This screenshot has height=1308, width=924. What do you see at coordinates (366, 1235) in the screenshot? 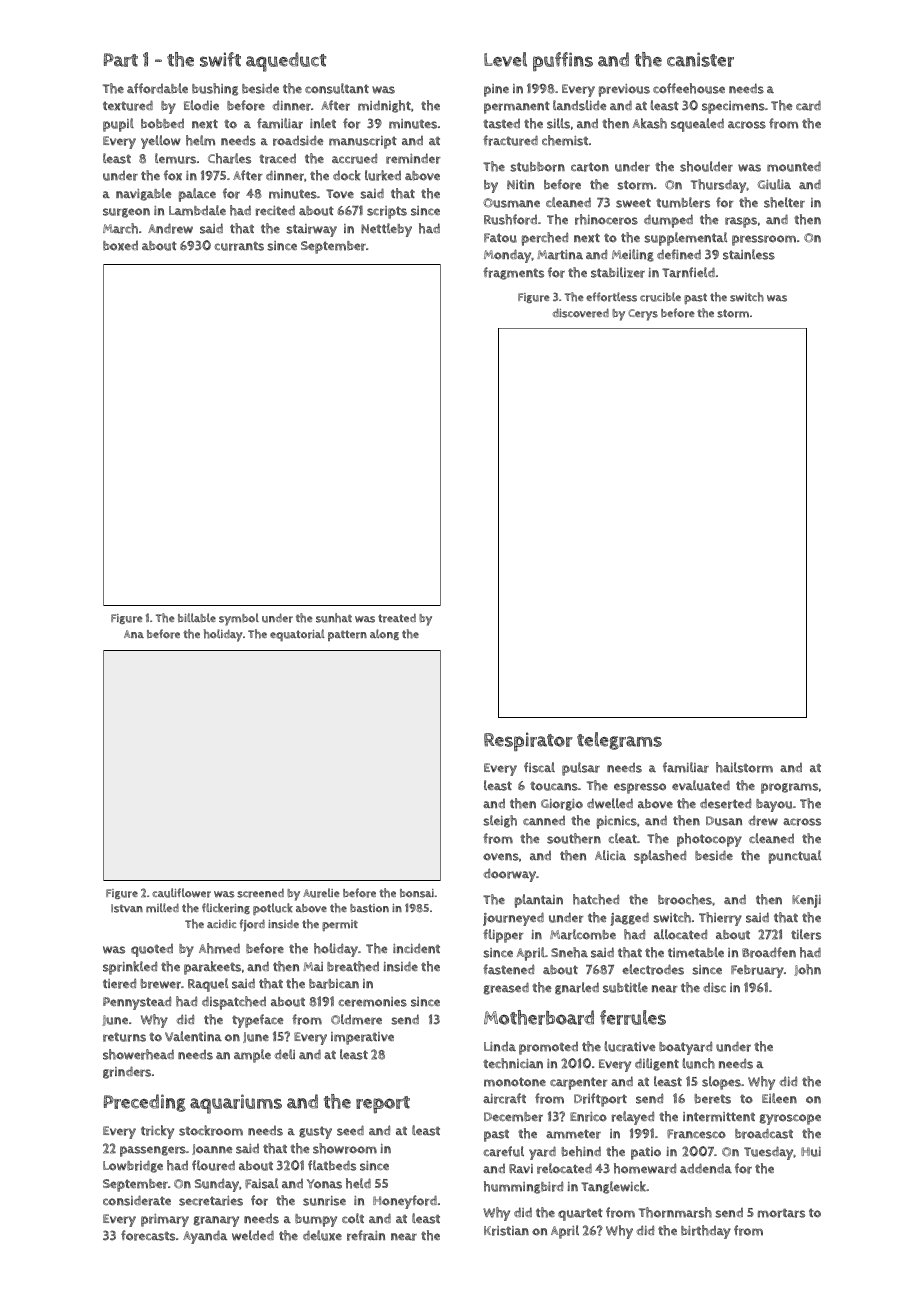
I see `refrain` at bounding box center [366, 1235].
